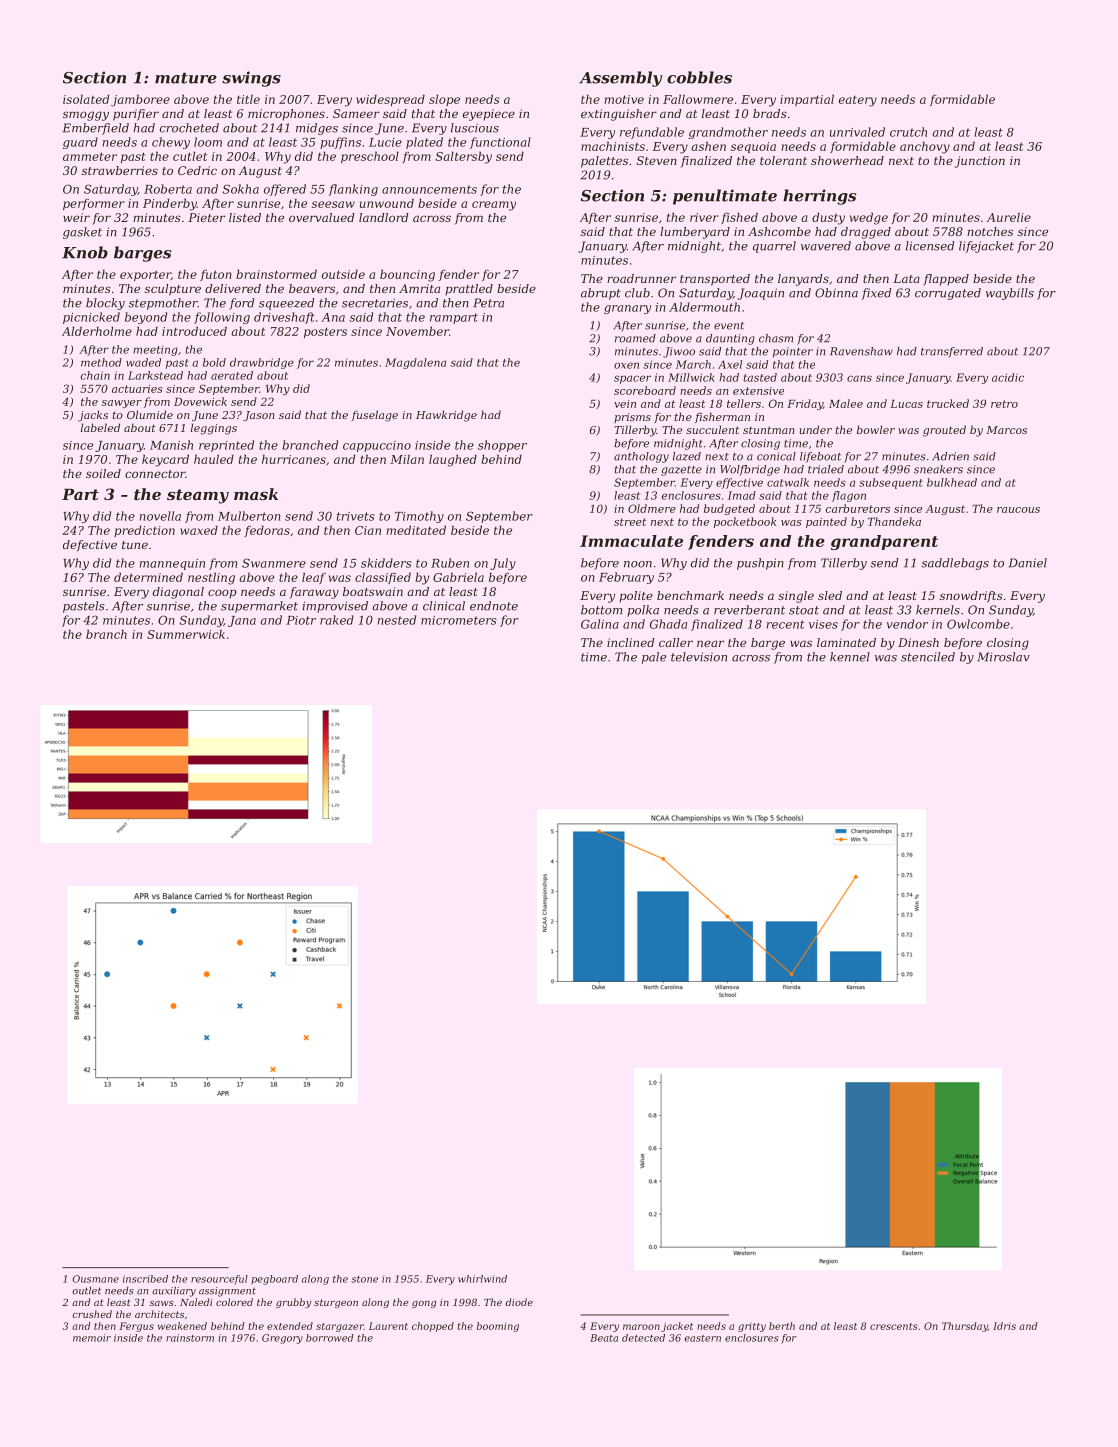 The height and width of the document is (1447, 1118). I want to click on crutch, so click(908, 132).
